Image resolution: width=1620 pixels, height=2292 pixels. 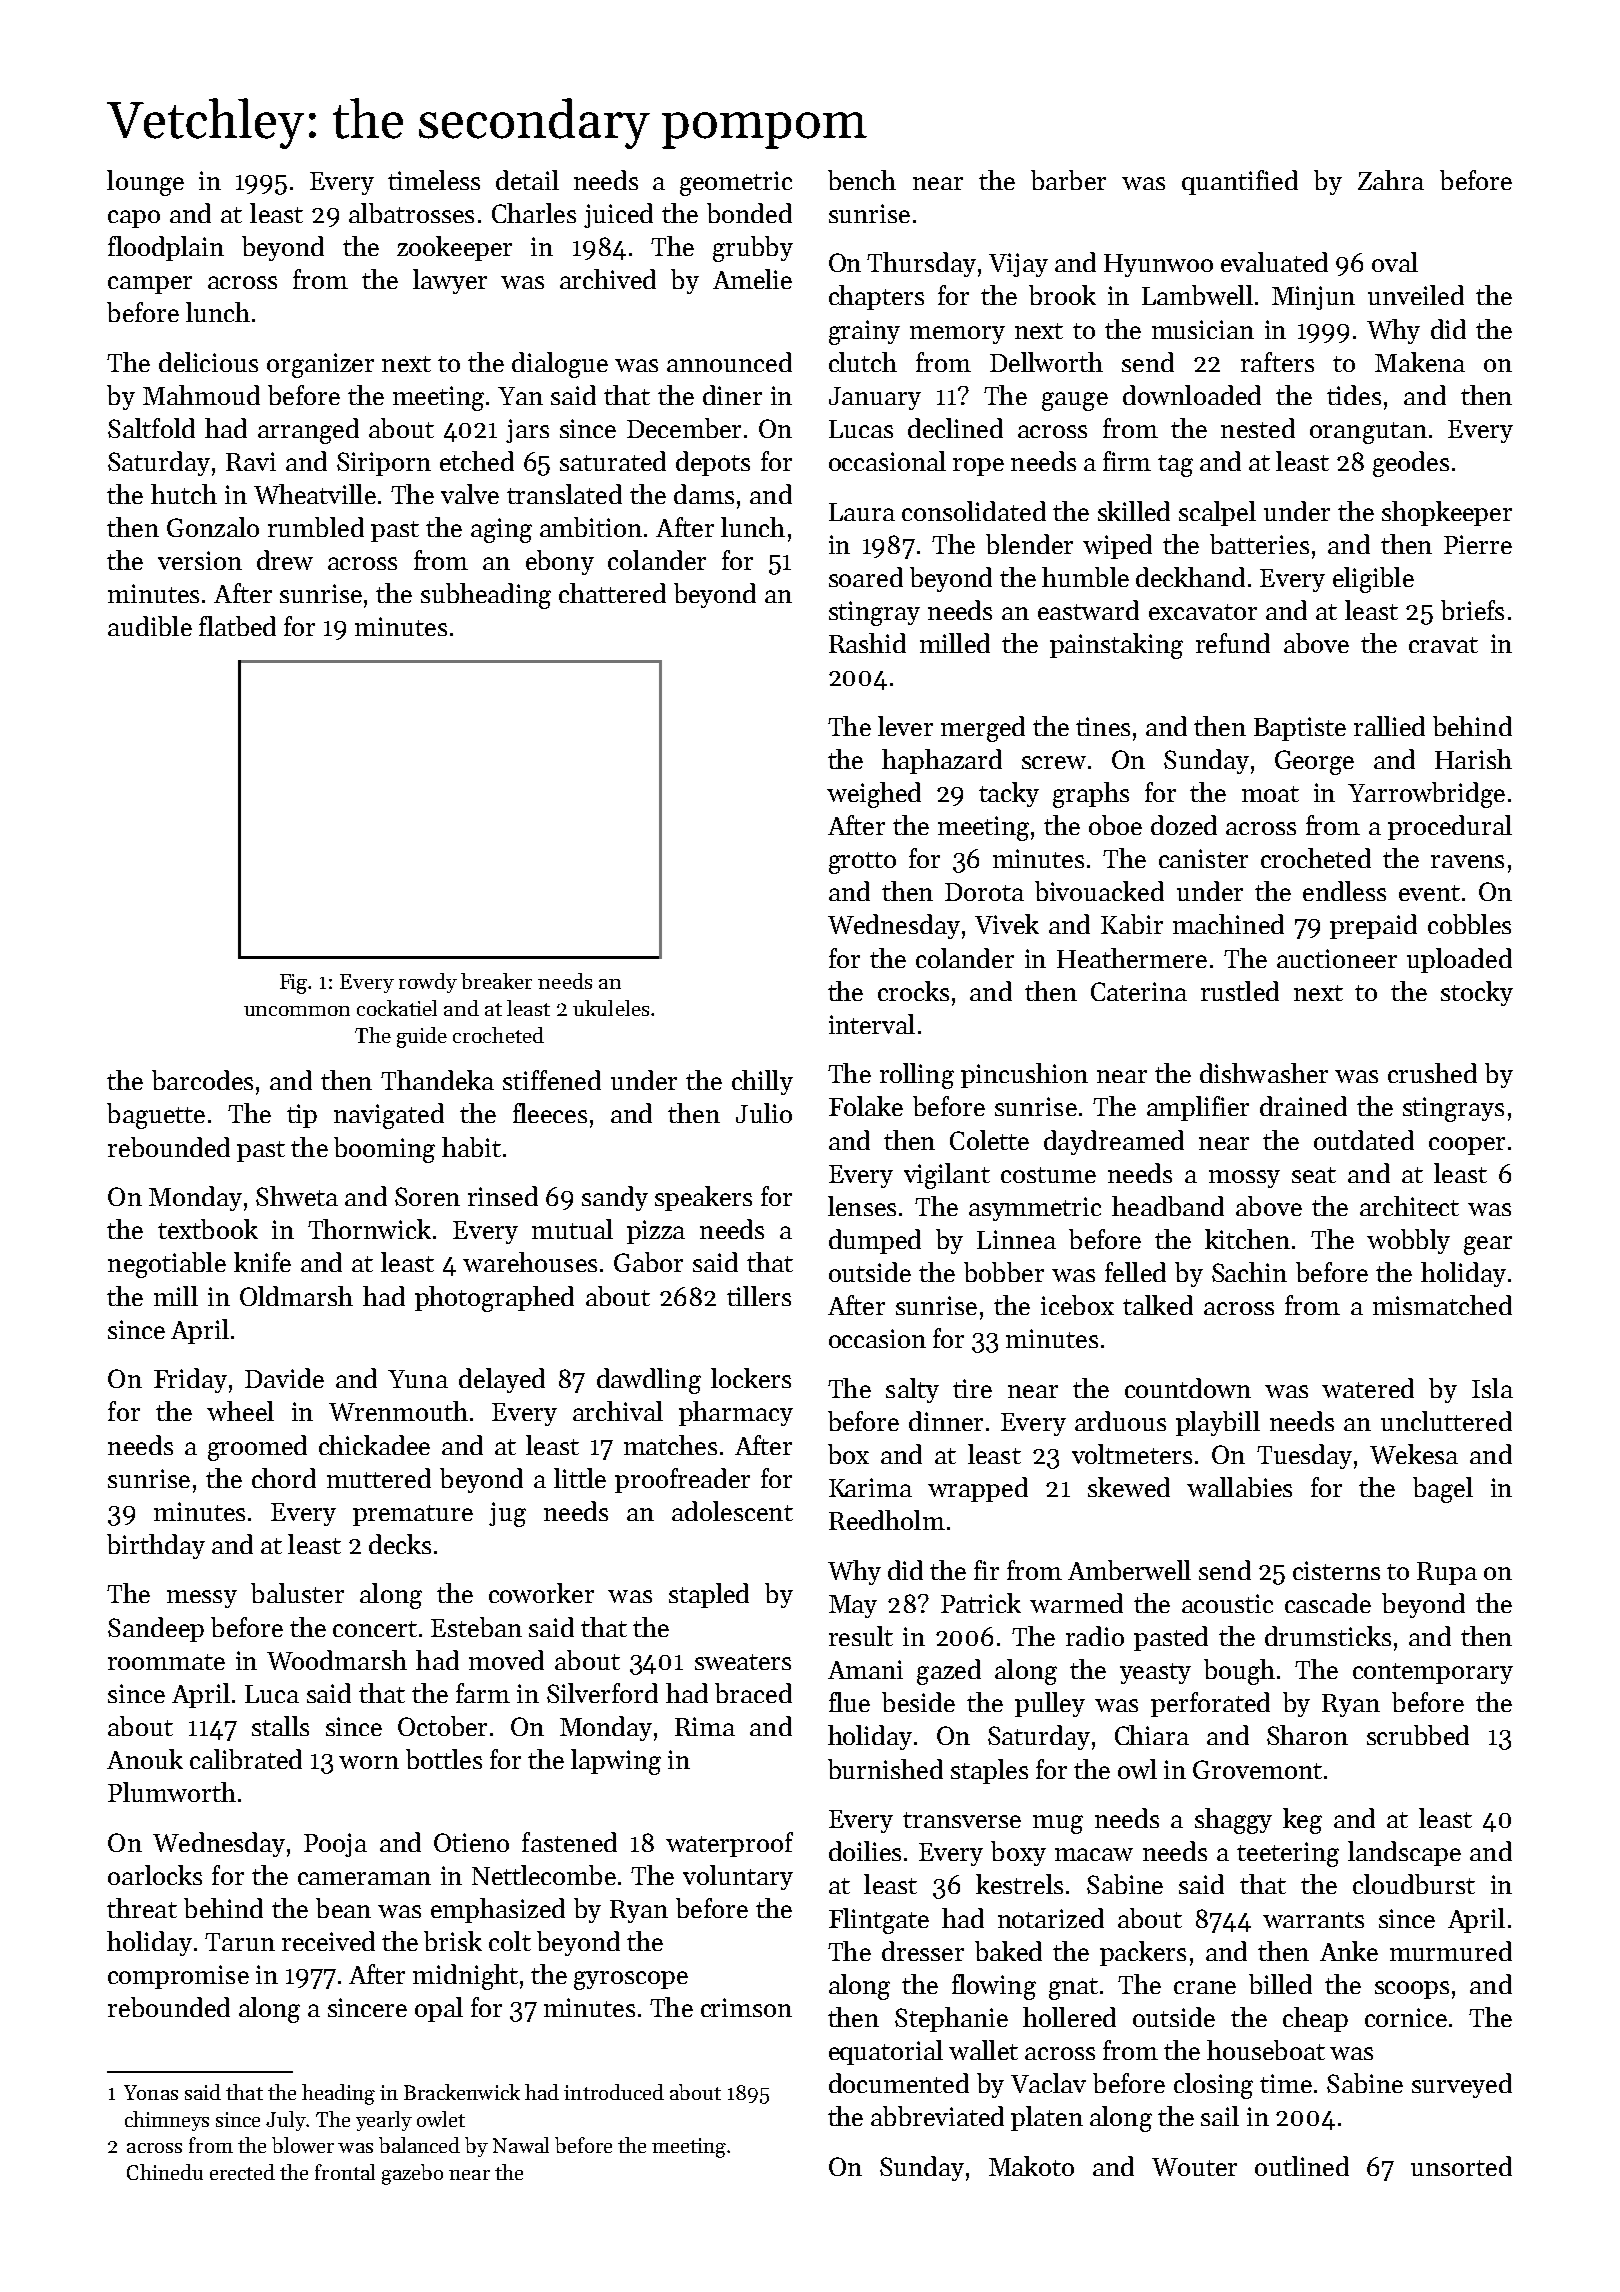 What do you see at coordinates (1461, 2166) in the screenshot?
I see `unsorted` at bounding box center [1461, 2166].
